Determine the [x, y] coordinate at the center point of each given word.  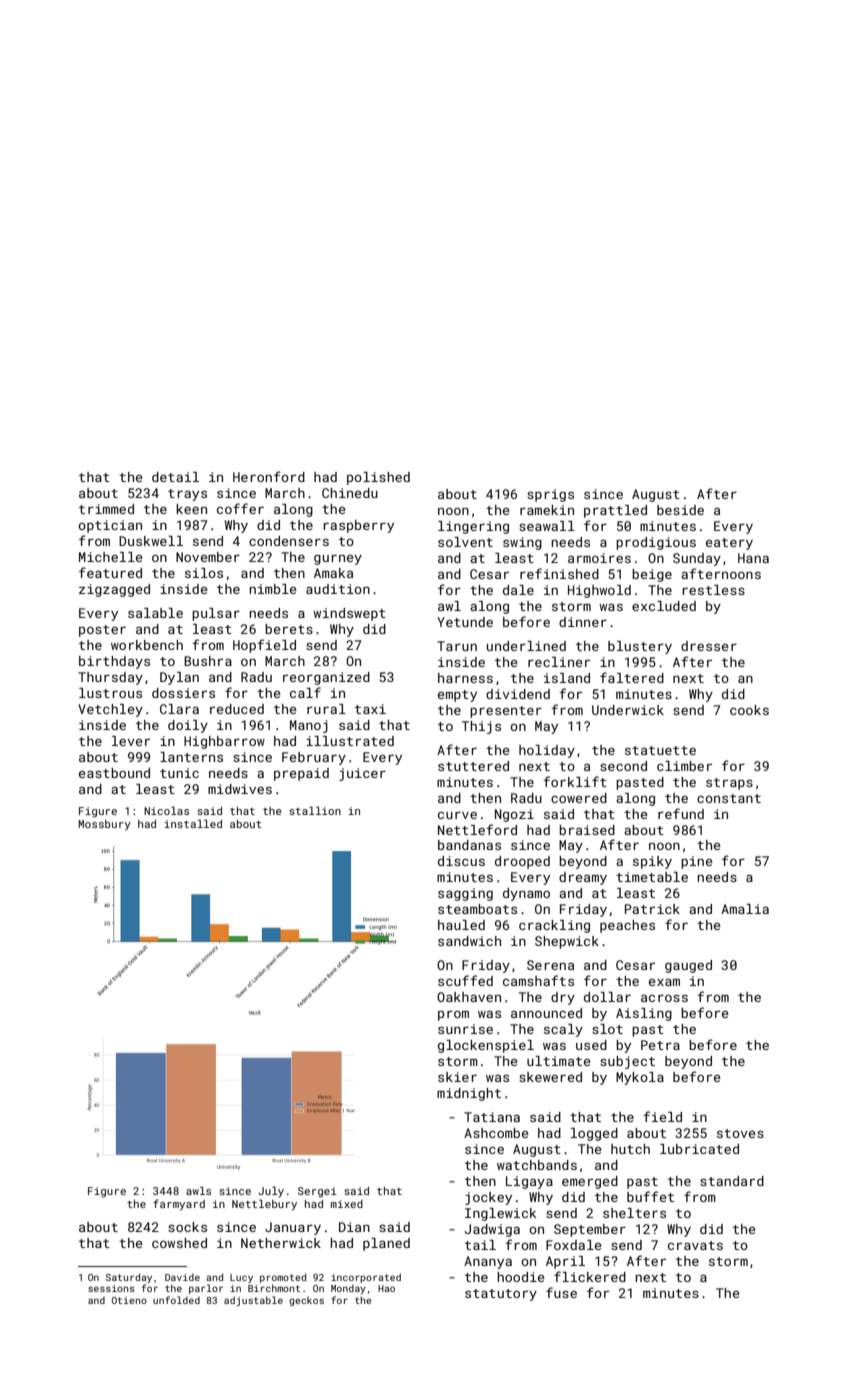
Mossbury [104, 825]
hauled [461, 925]
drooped [522, 862]
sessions [111, 1288]
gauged [688, 966]
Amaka [333, 573]
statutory [501, 1295]
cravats [695, 1245]
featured [110, 572]
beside [680, 510]
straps [729, 784]
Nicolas [166, 810]
